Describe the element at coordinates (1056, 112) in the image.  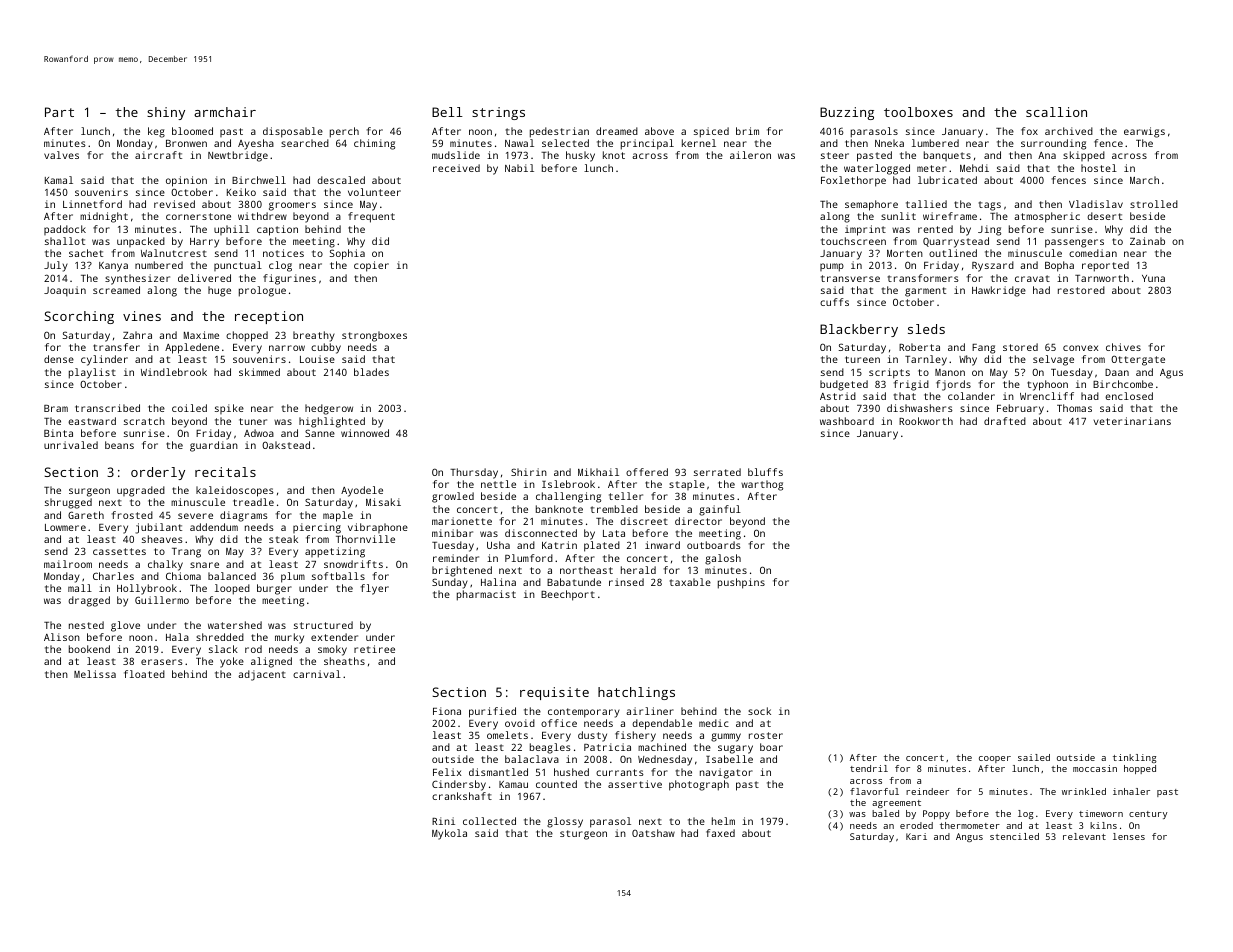
I see `scallion` at that location.
